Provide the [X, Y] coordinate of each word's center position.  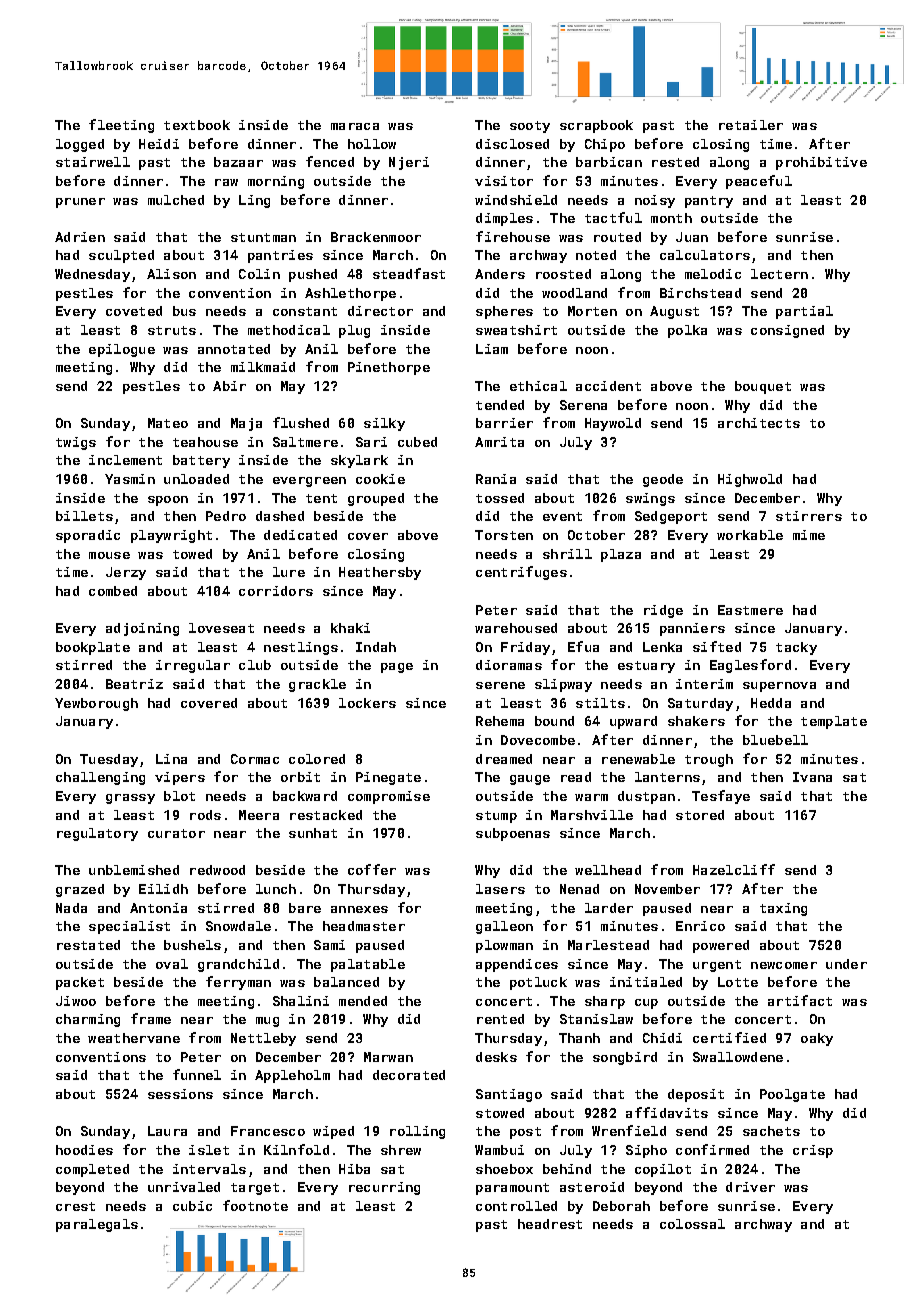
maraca [355, 126]
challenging [100, 778]
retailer [751, 125]
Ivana [812, 777]
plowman [504, 946]
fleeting [121, 126]
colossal [692, 1224]
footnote [255, 1205]
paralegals [97, 1225]
